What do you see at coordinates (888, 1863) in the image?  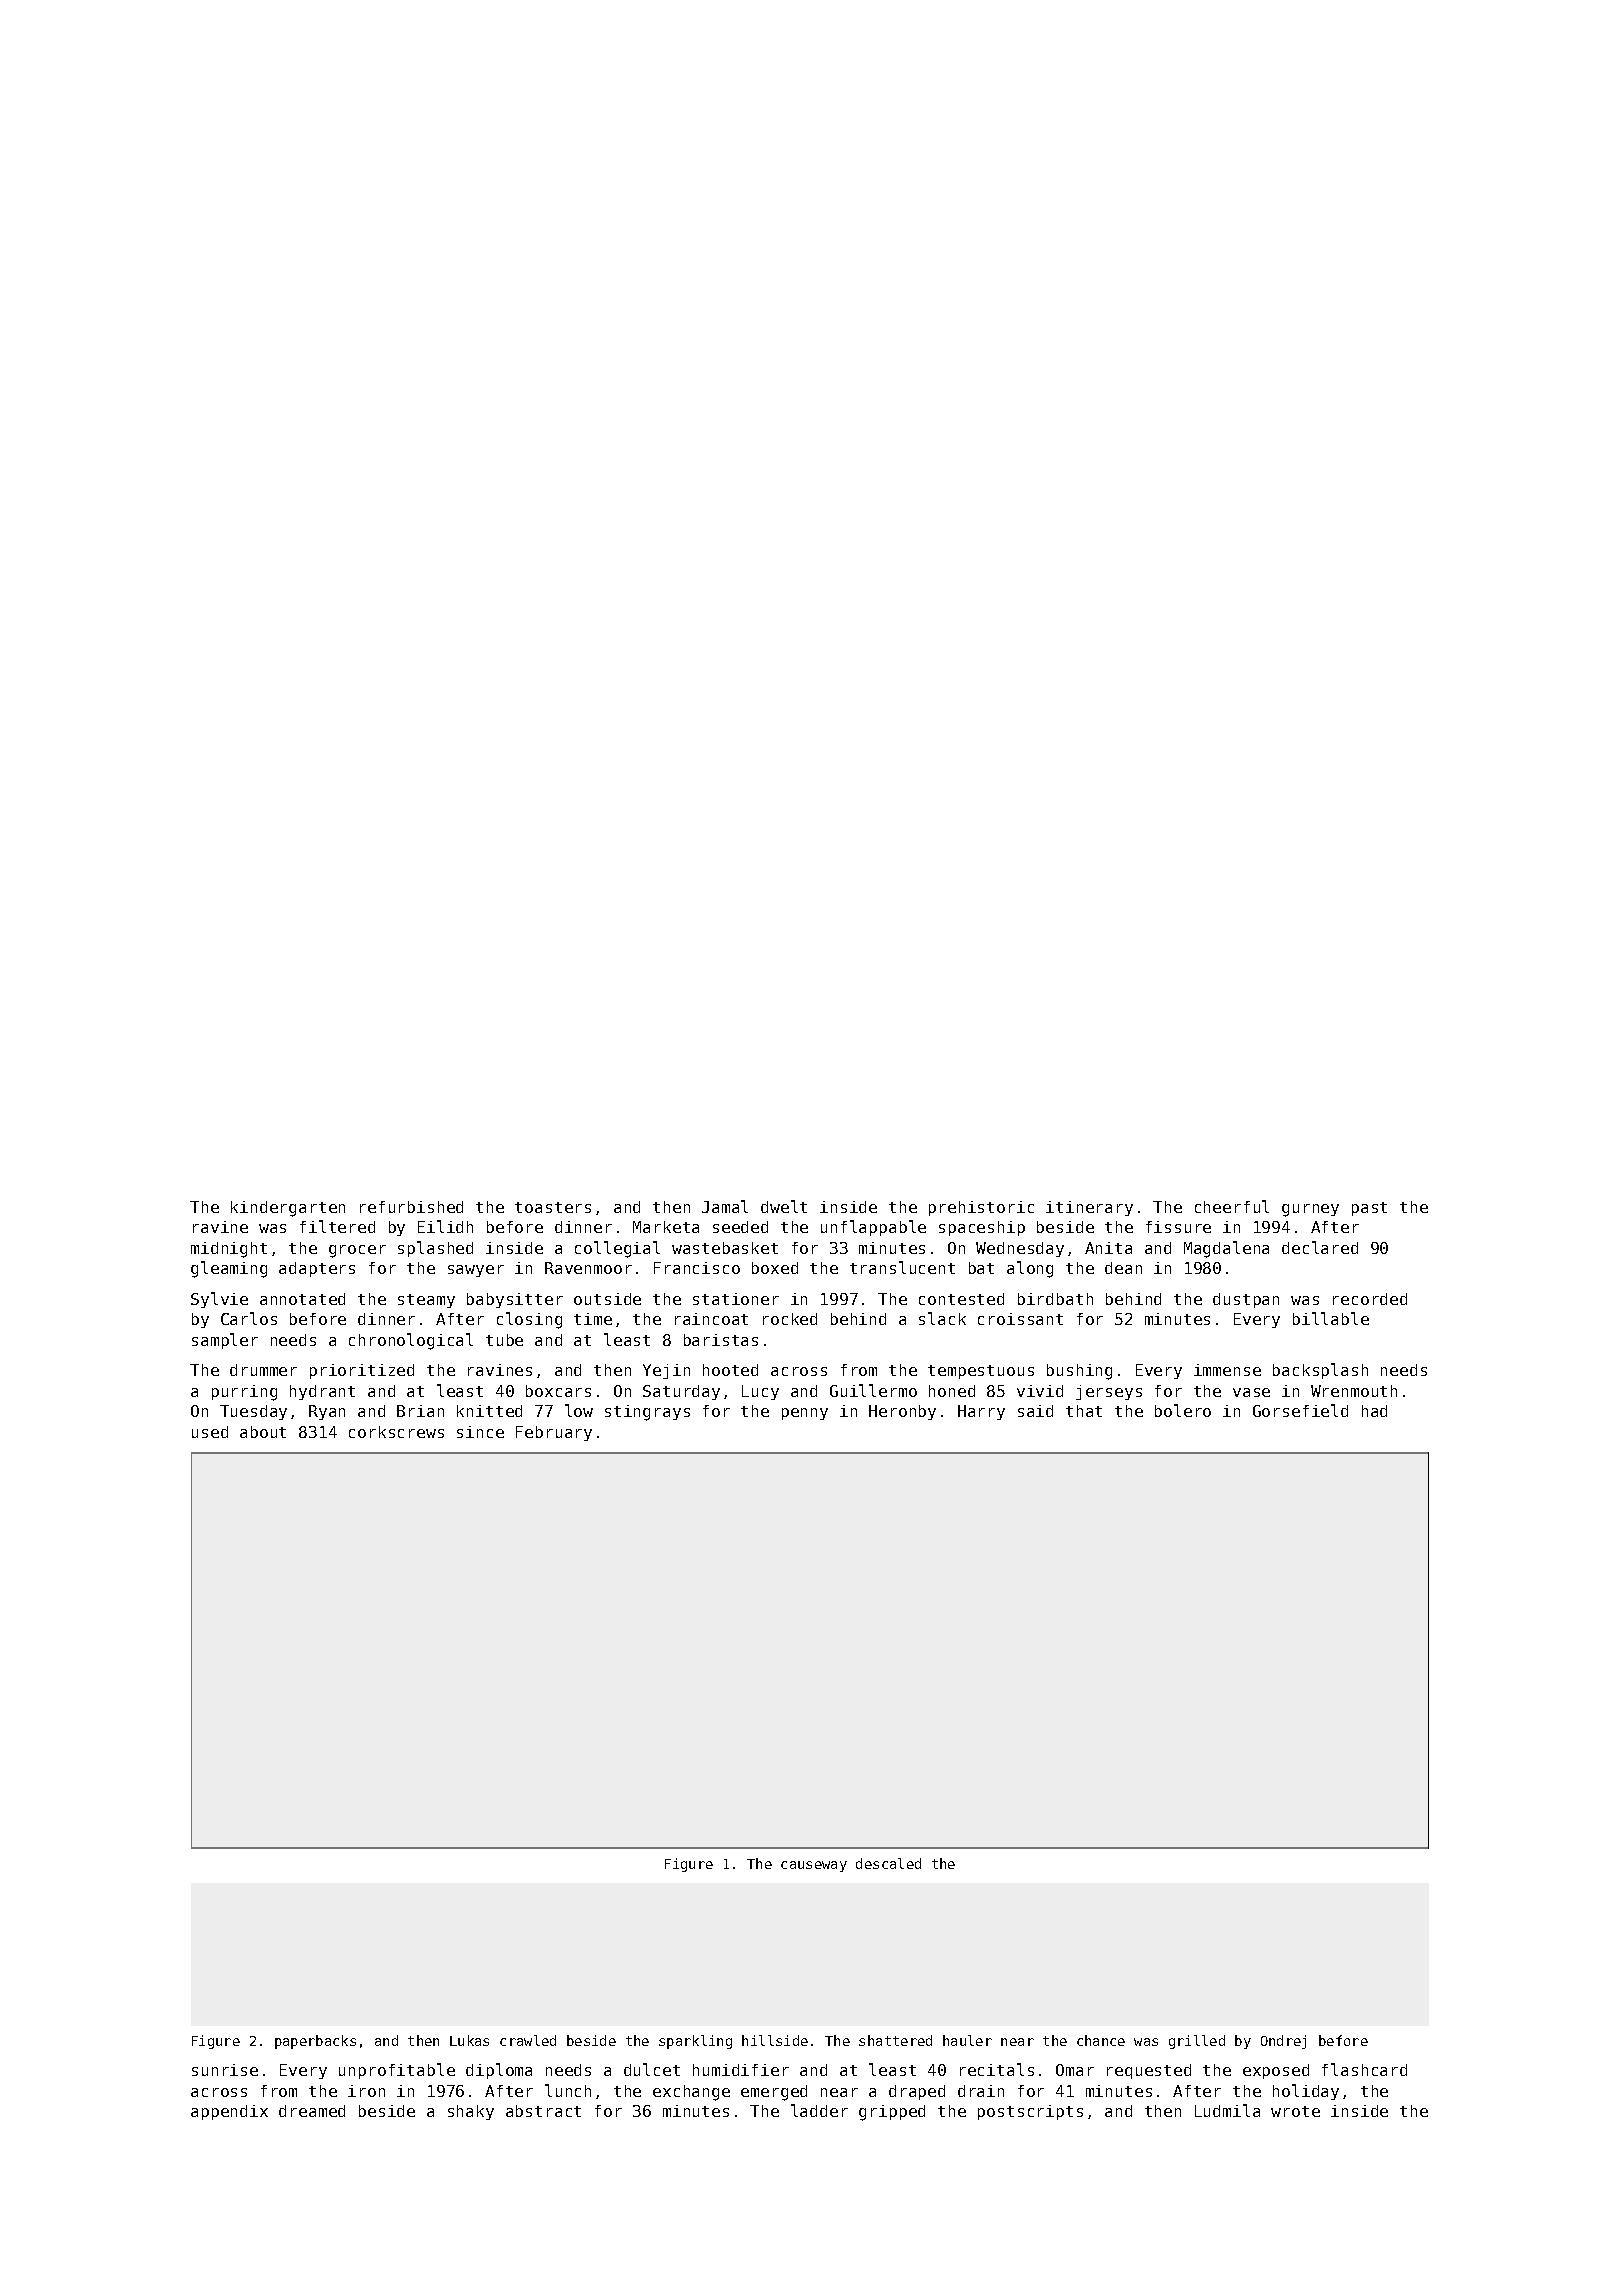 I see `descaled` at bounding box center [888, 1863].
